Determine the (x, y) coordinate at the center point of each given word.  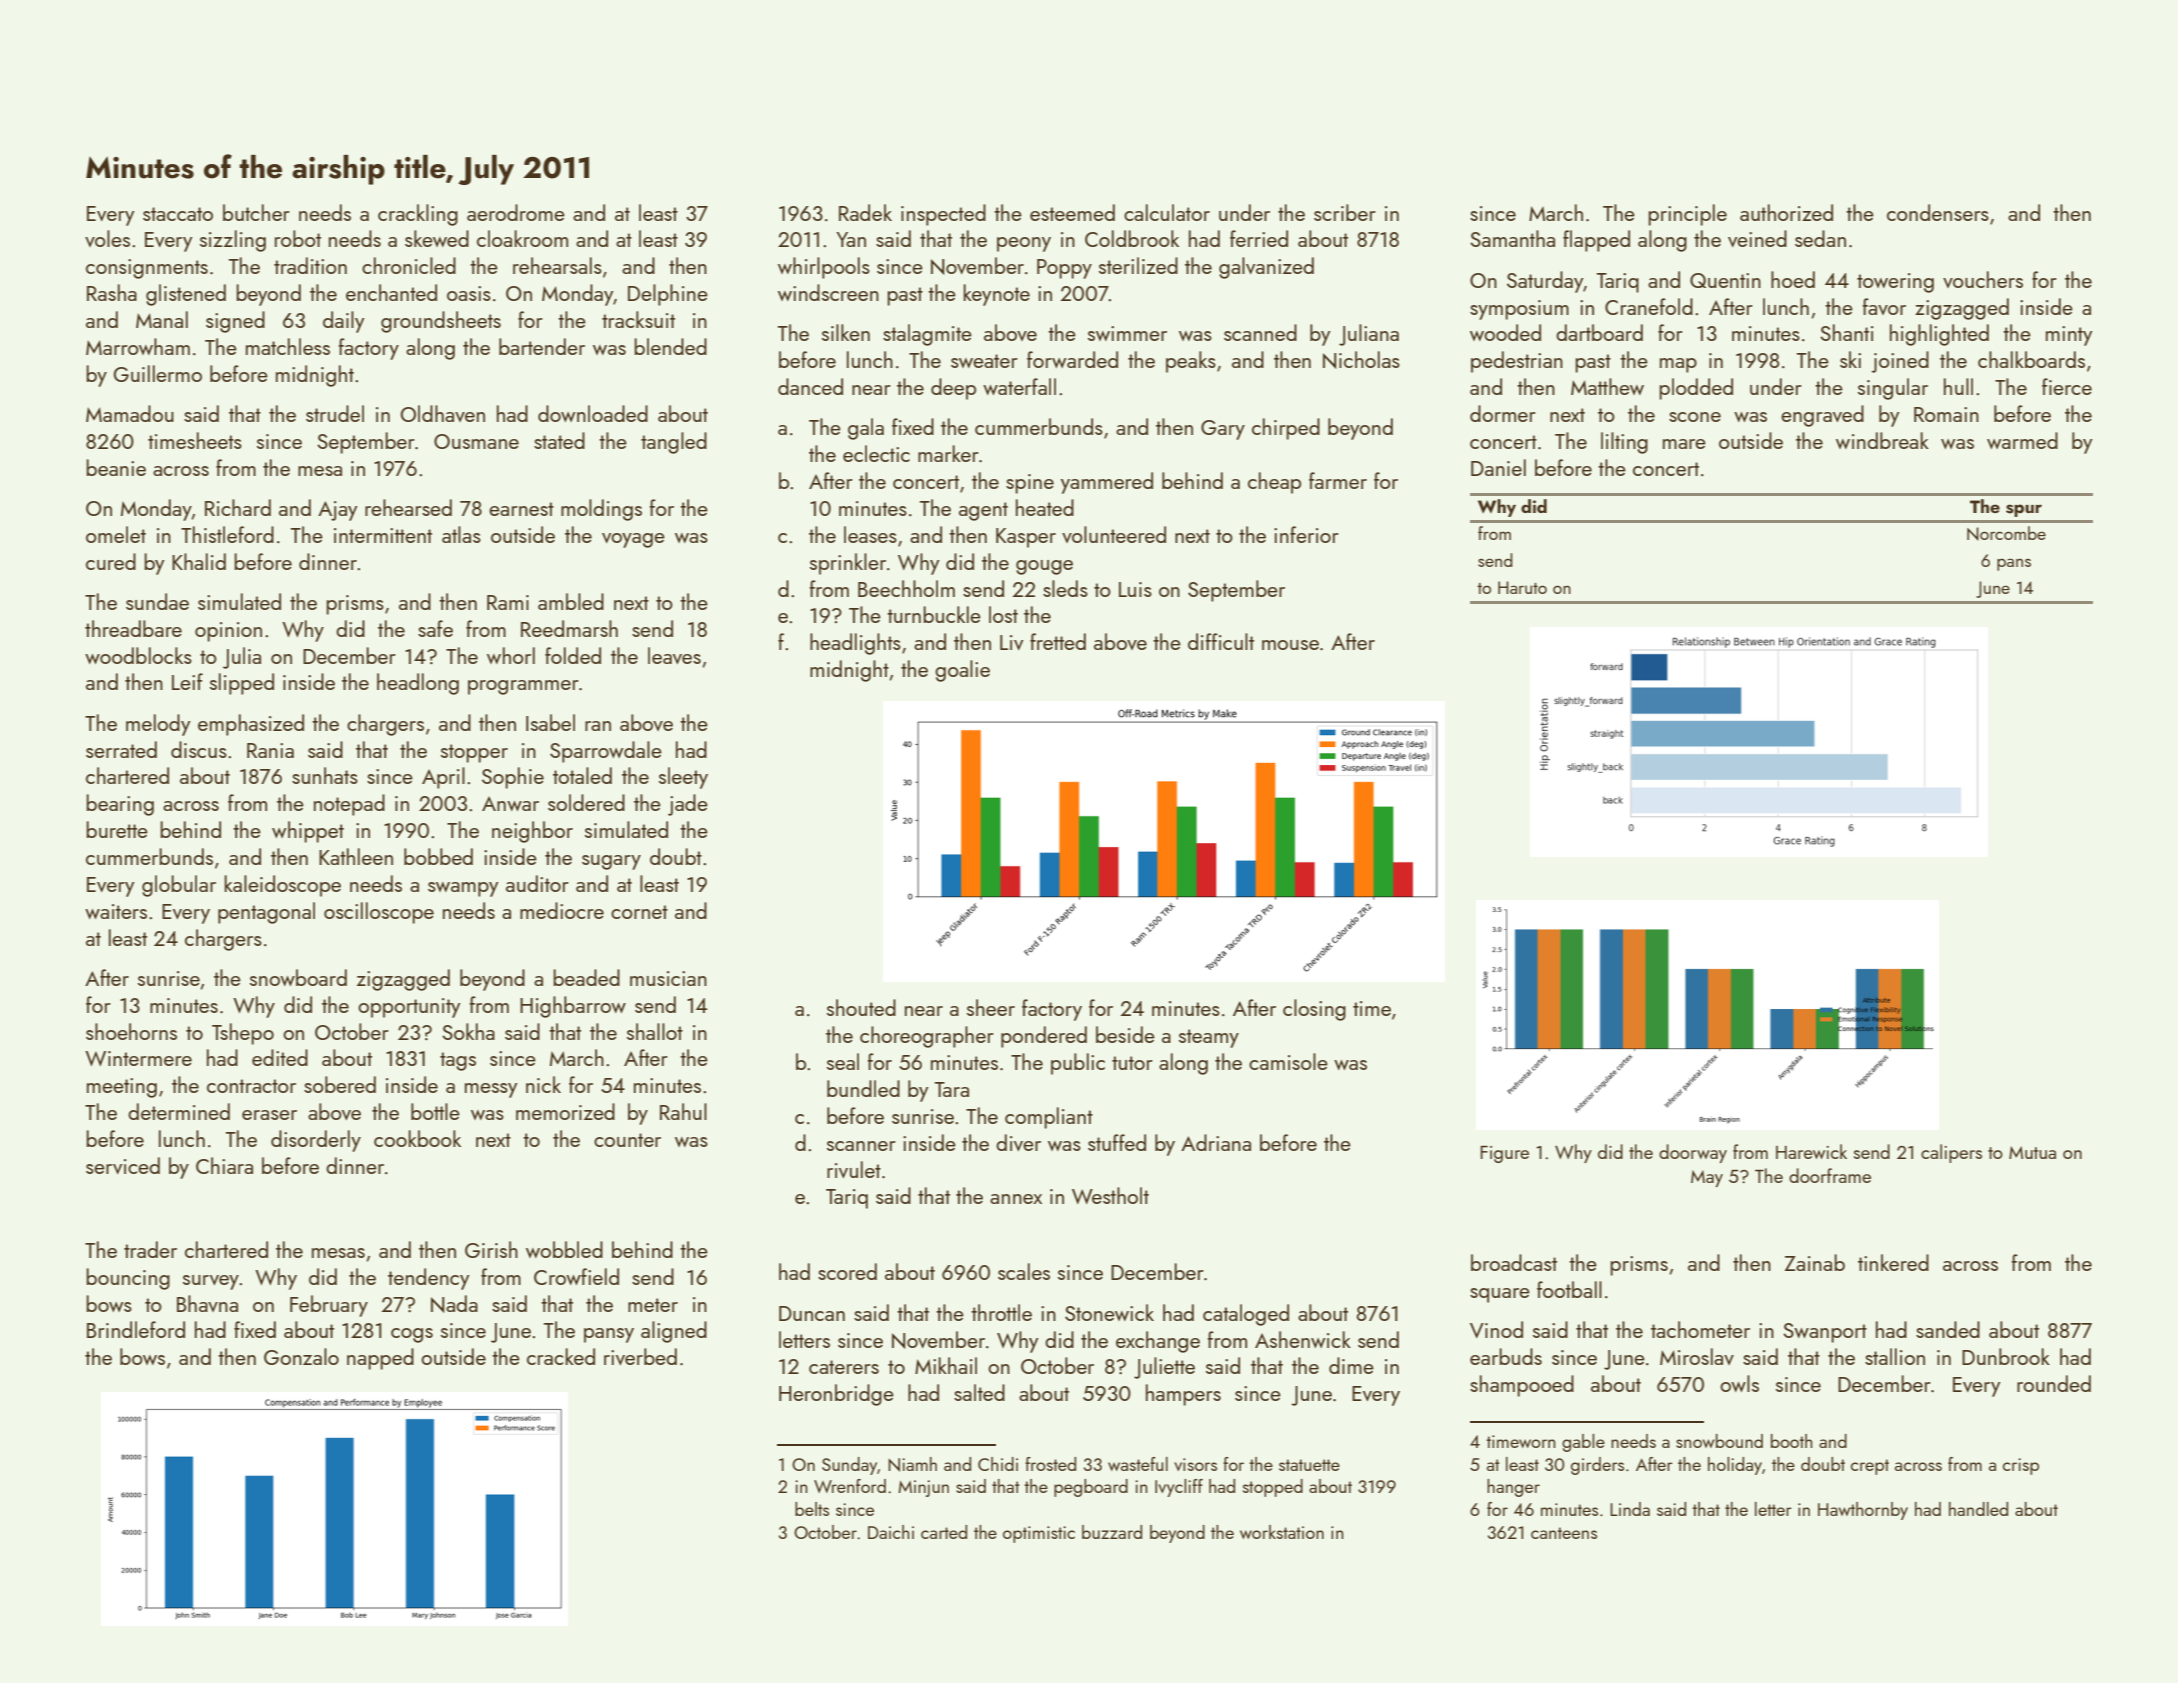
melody (158, 725)
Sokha (468, 1031)
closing (1314, 1010)
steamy (1209, 1038)
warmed (2022, 440)
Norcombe (2006, 533)
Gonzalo (301, 1356)
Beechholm (906, 588)
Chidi (998, 1464)
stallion (1895, 1356)
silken (846, 332)
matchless (288, 346)
